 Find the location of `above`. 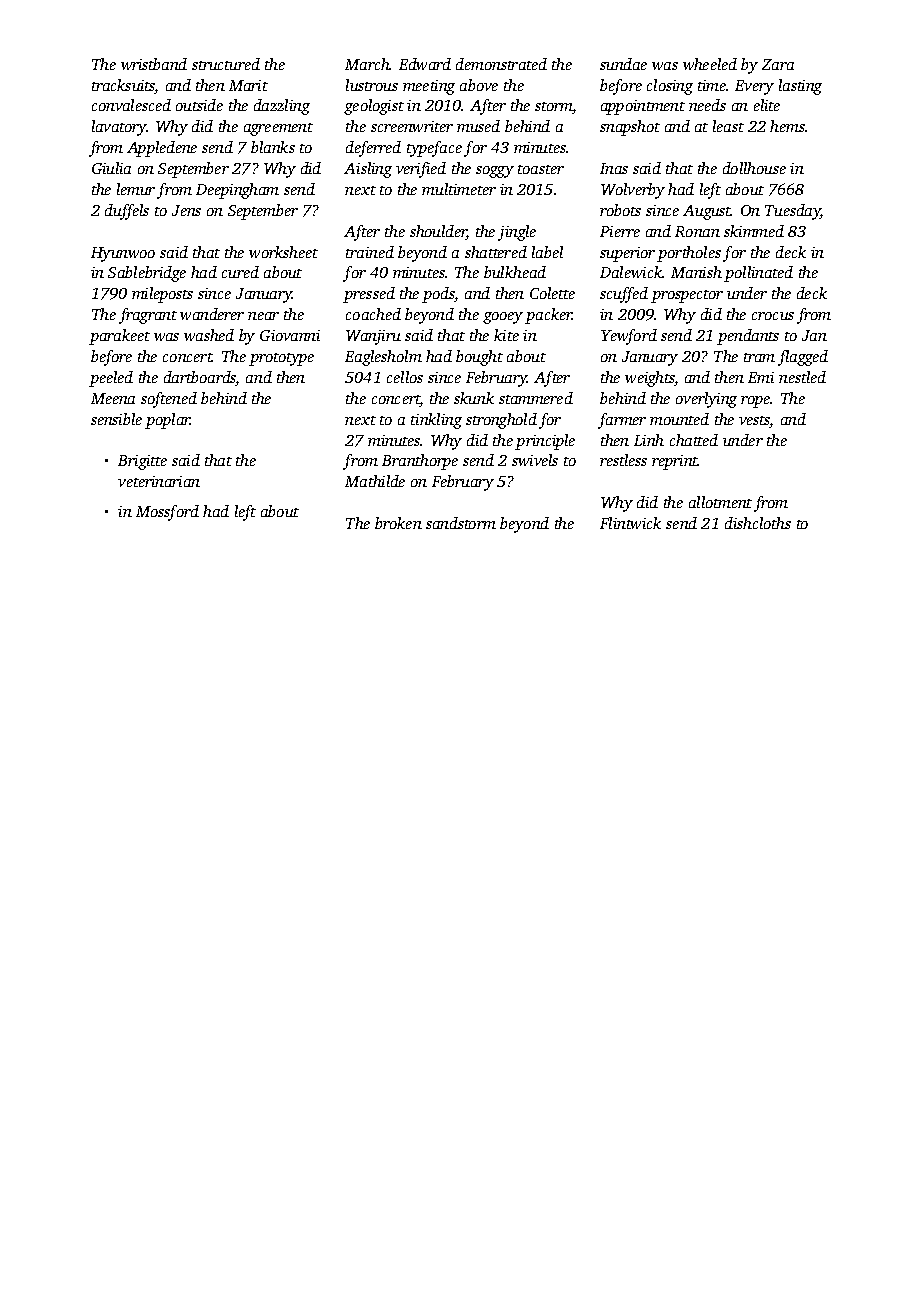

above is located at coordinates (479, 85).
